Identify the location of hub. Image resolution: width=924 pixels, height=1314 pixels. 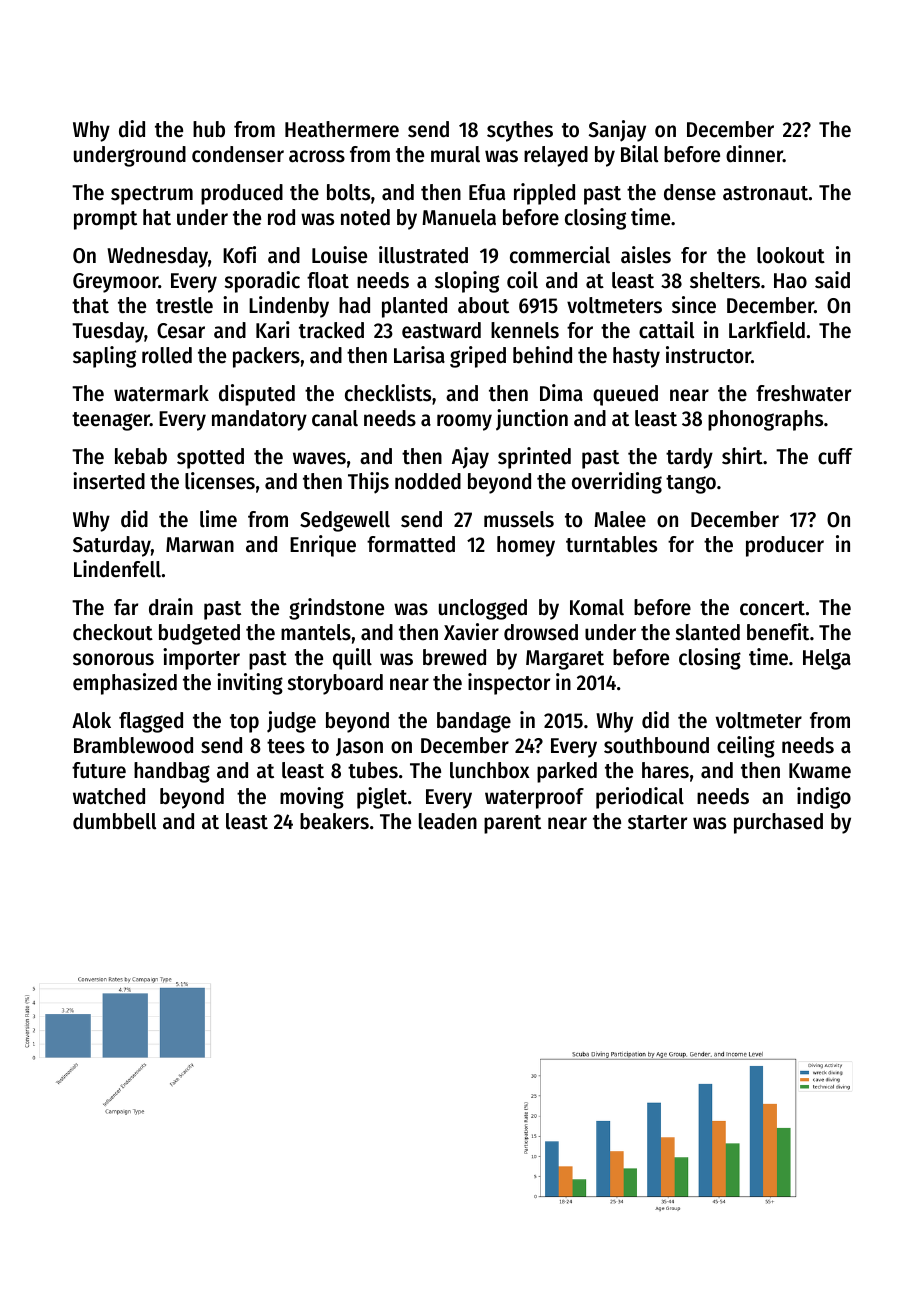
(209, 129).
